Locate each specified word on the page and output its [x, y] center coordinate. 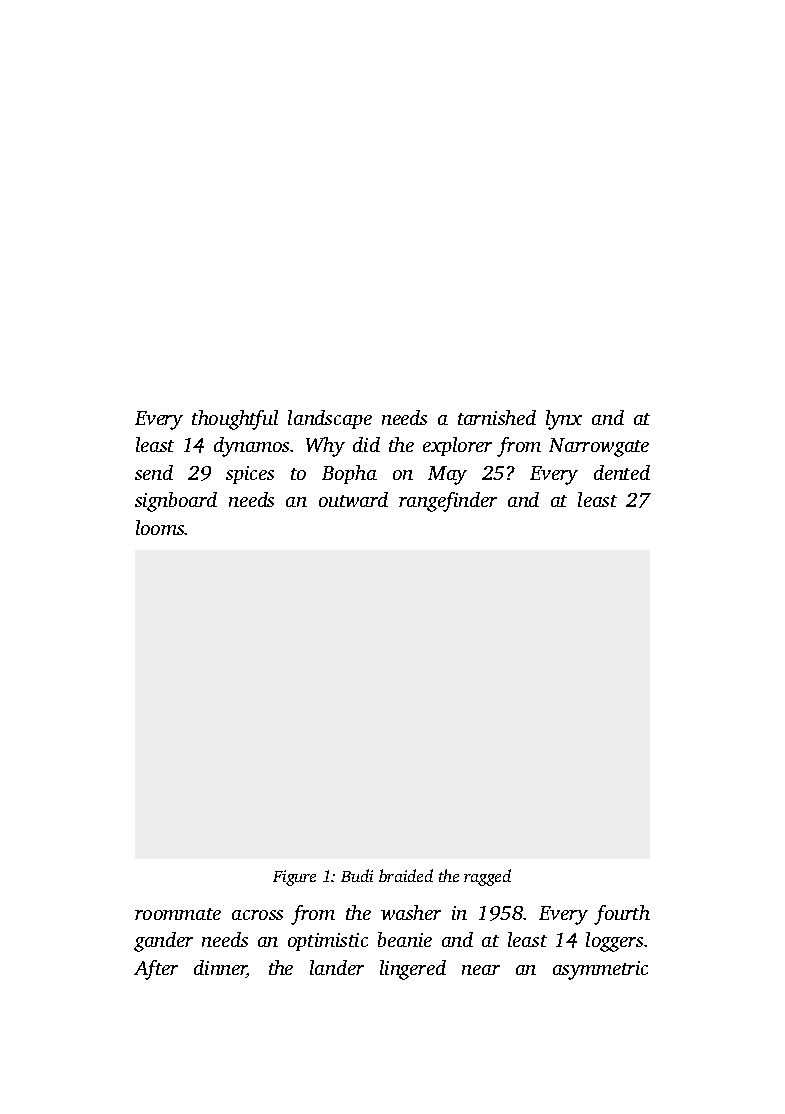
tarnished [497, 417]
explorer [457, 446]
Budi [357, 875]
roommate [178, 914]
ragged [487, 877]
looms [160, 527]
